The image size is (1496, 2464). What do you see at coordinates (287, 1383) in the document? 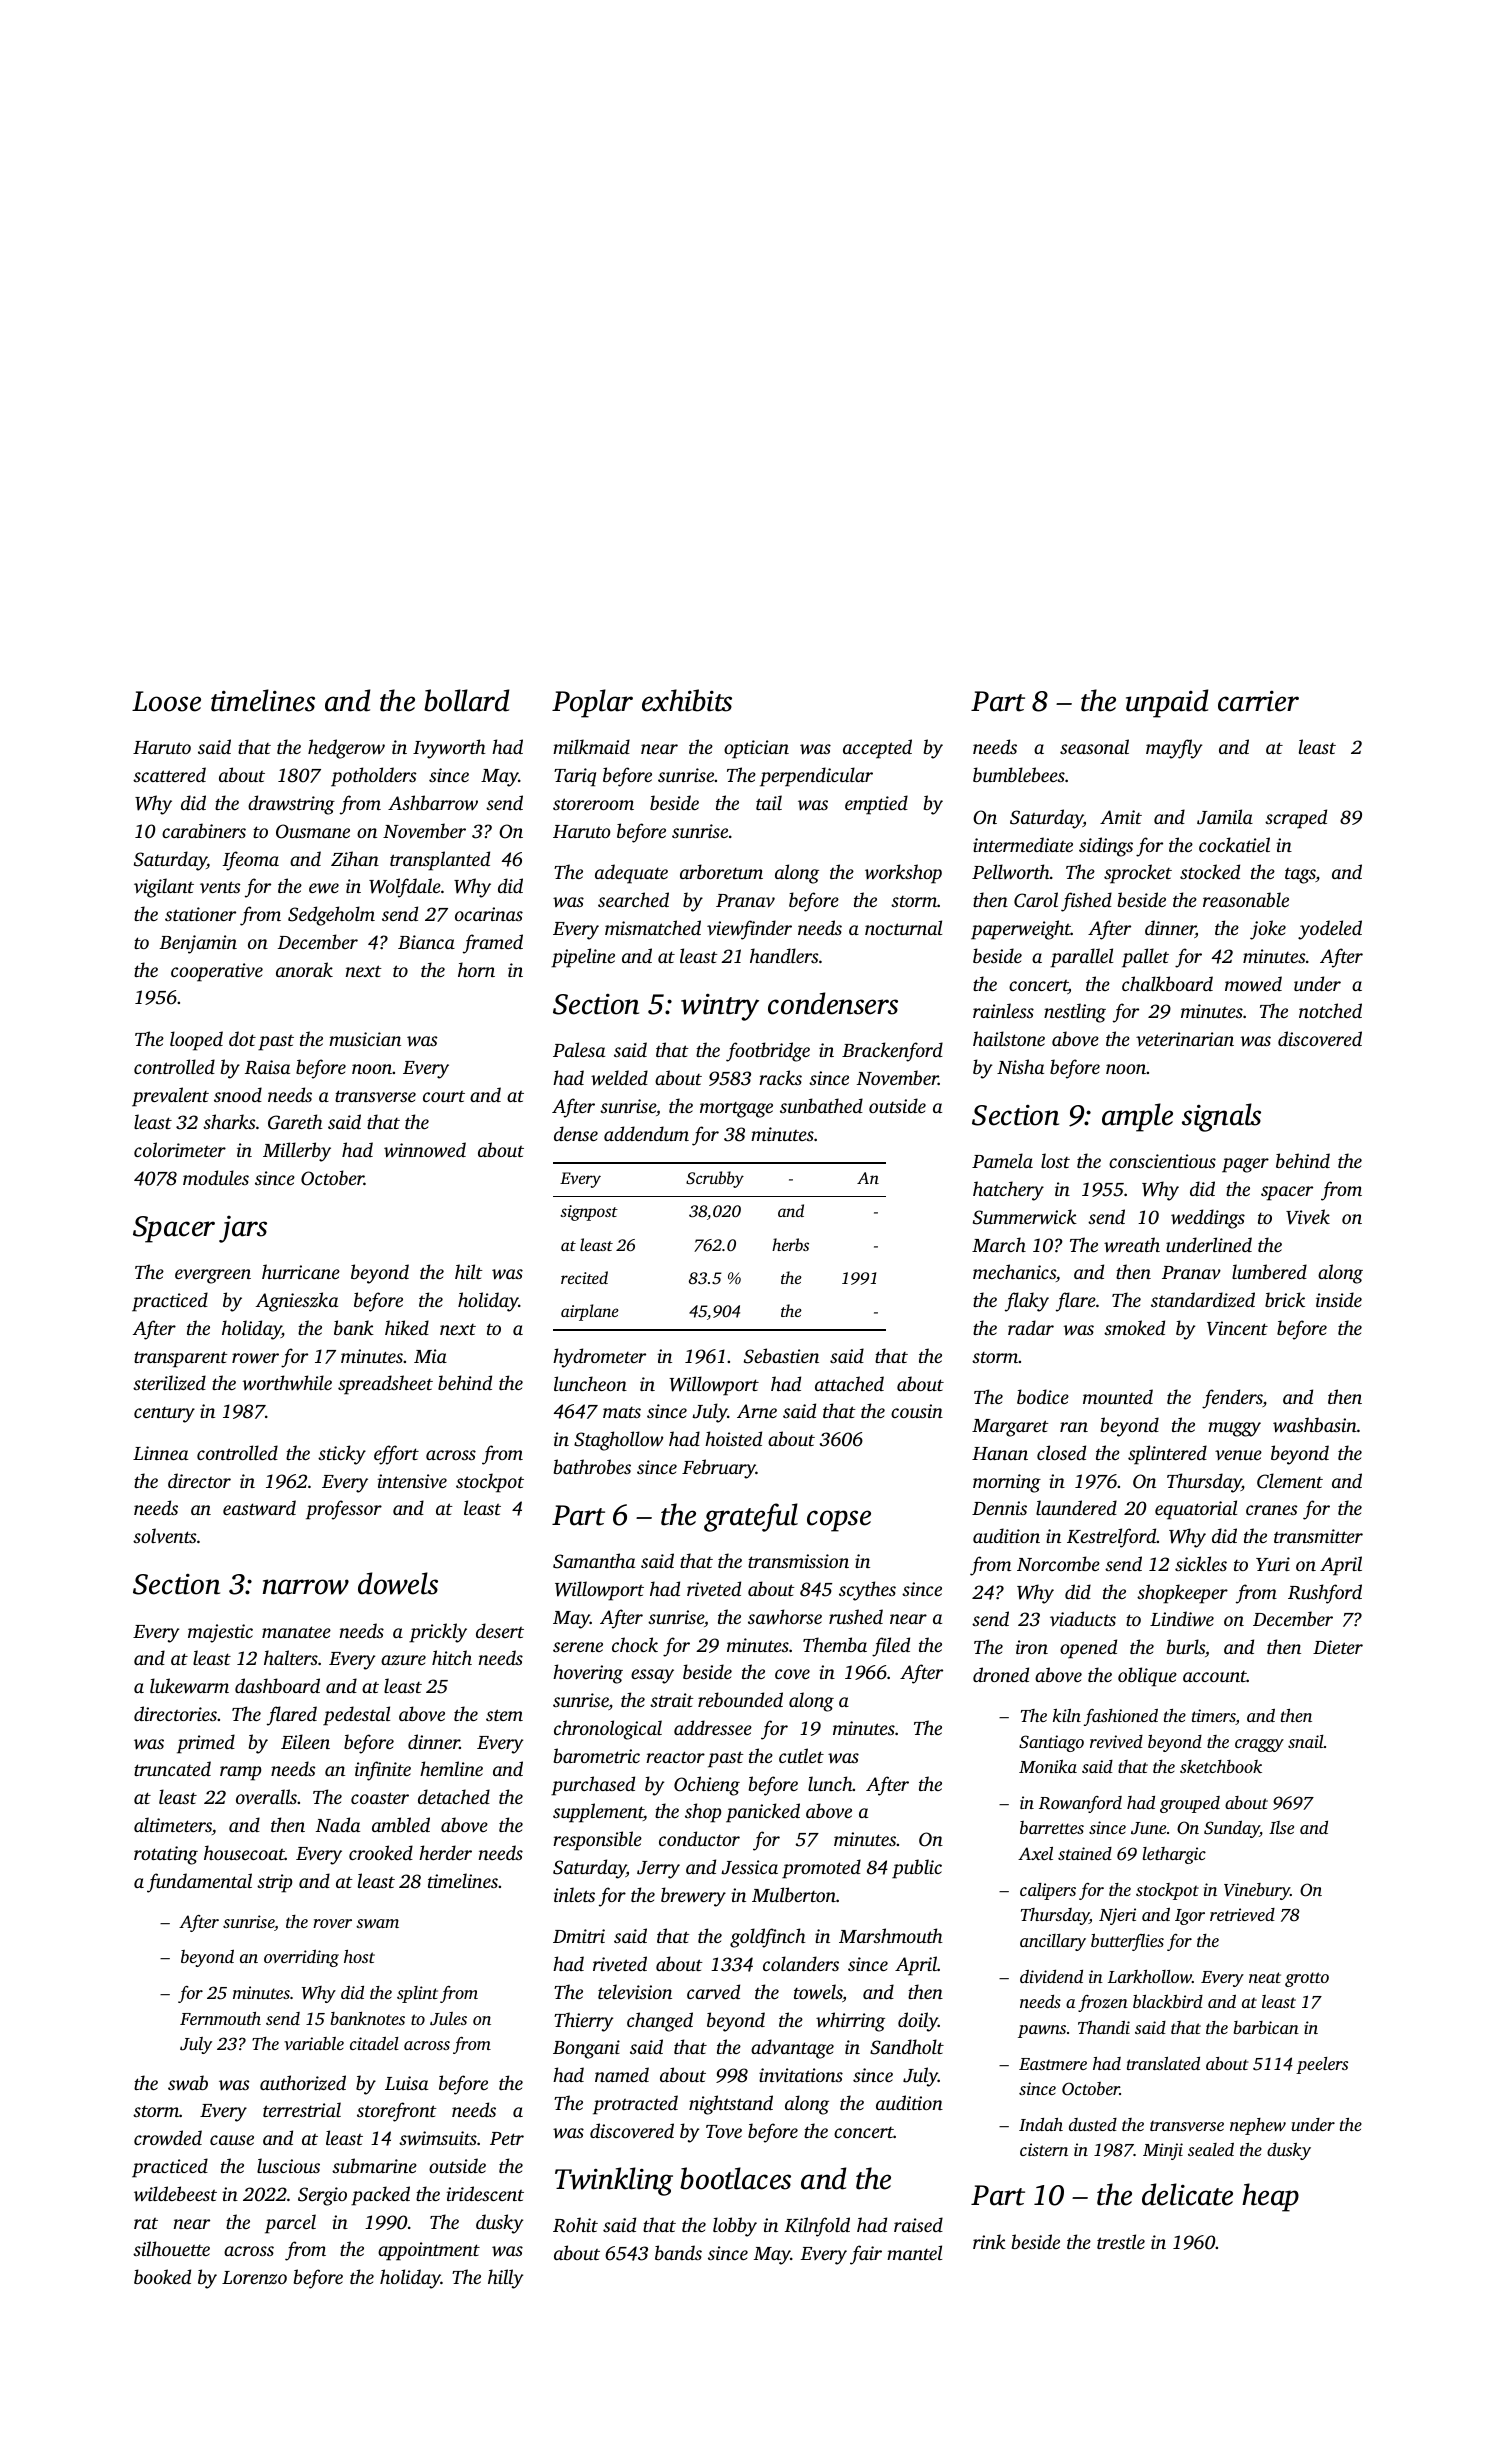
I see `worthwhile` at bounding box center [287, 1383].
